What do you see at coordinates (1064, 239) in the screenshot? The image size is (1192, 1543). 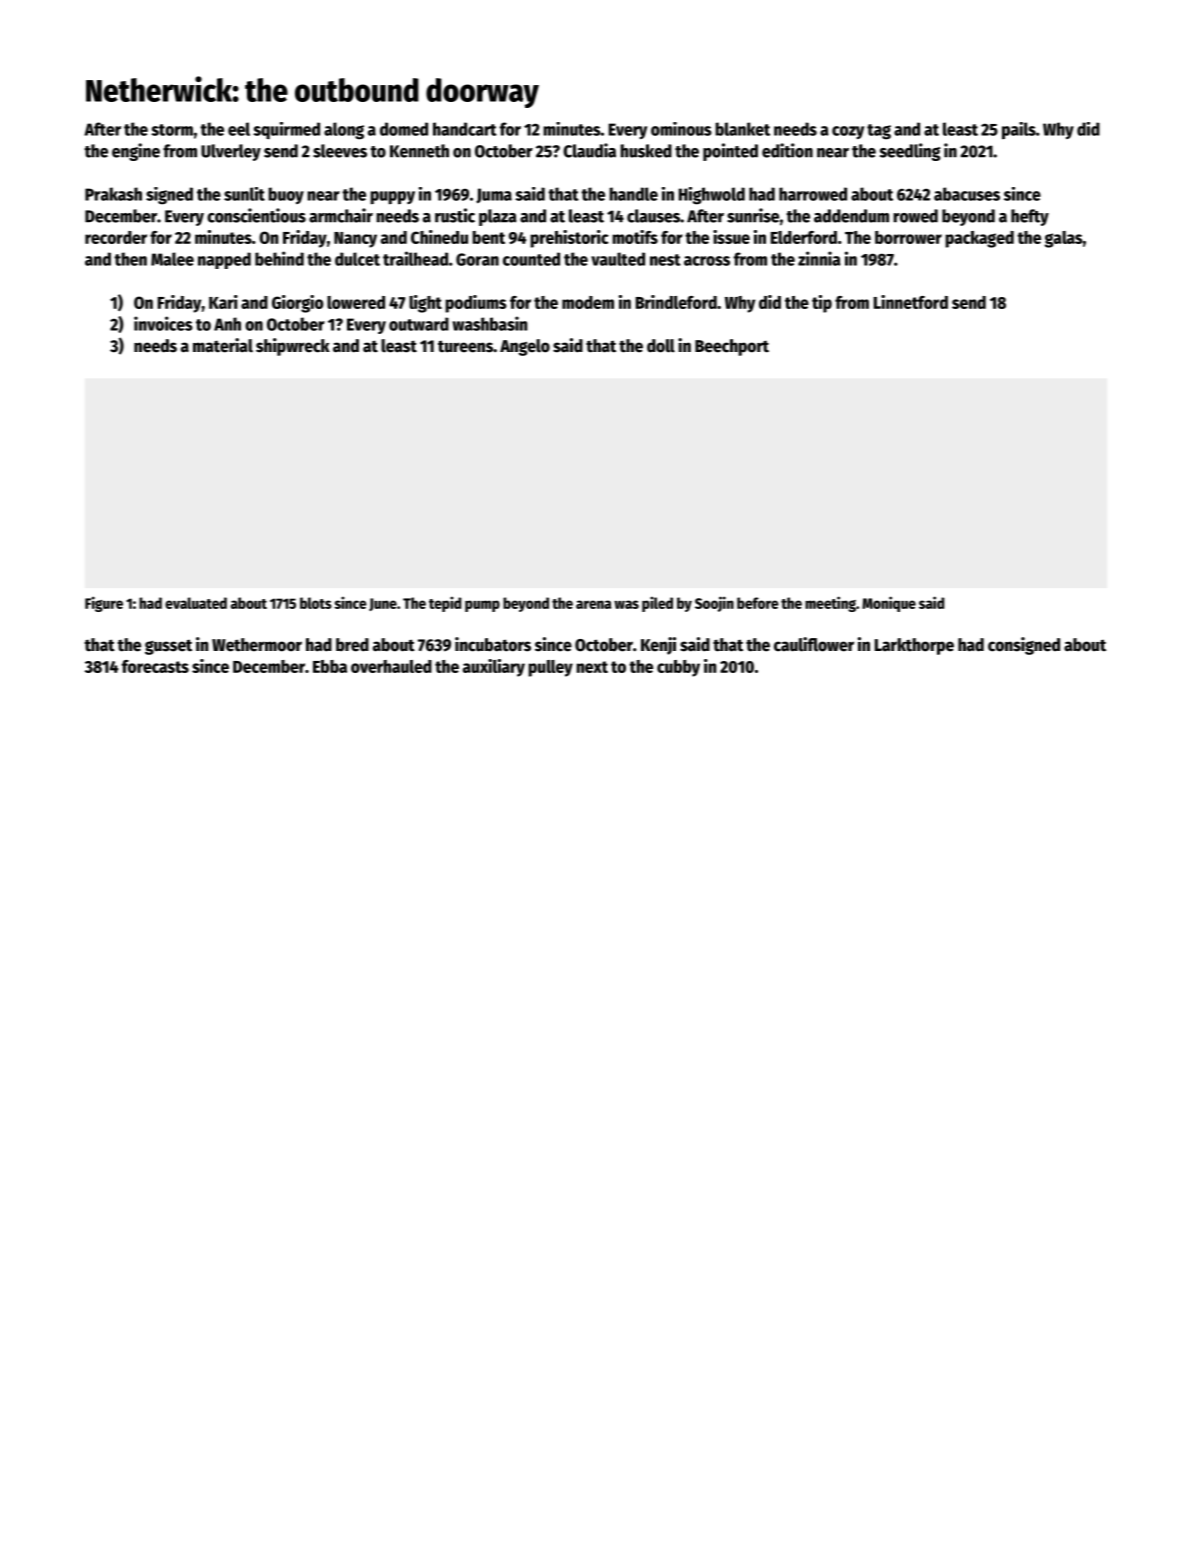 I see `galas` at bounding box center [1064, 239].
